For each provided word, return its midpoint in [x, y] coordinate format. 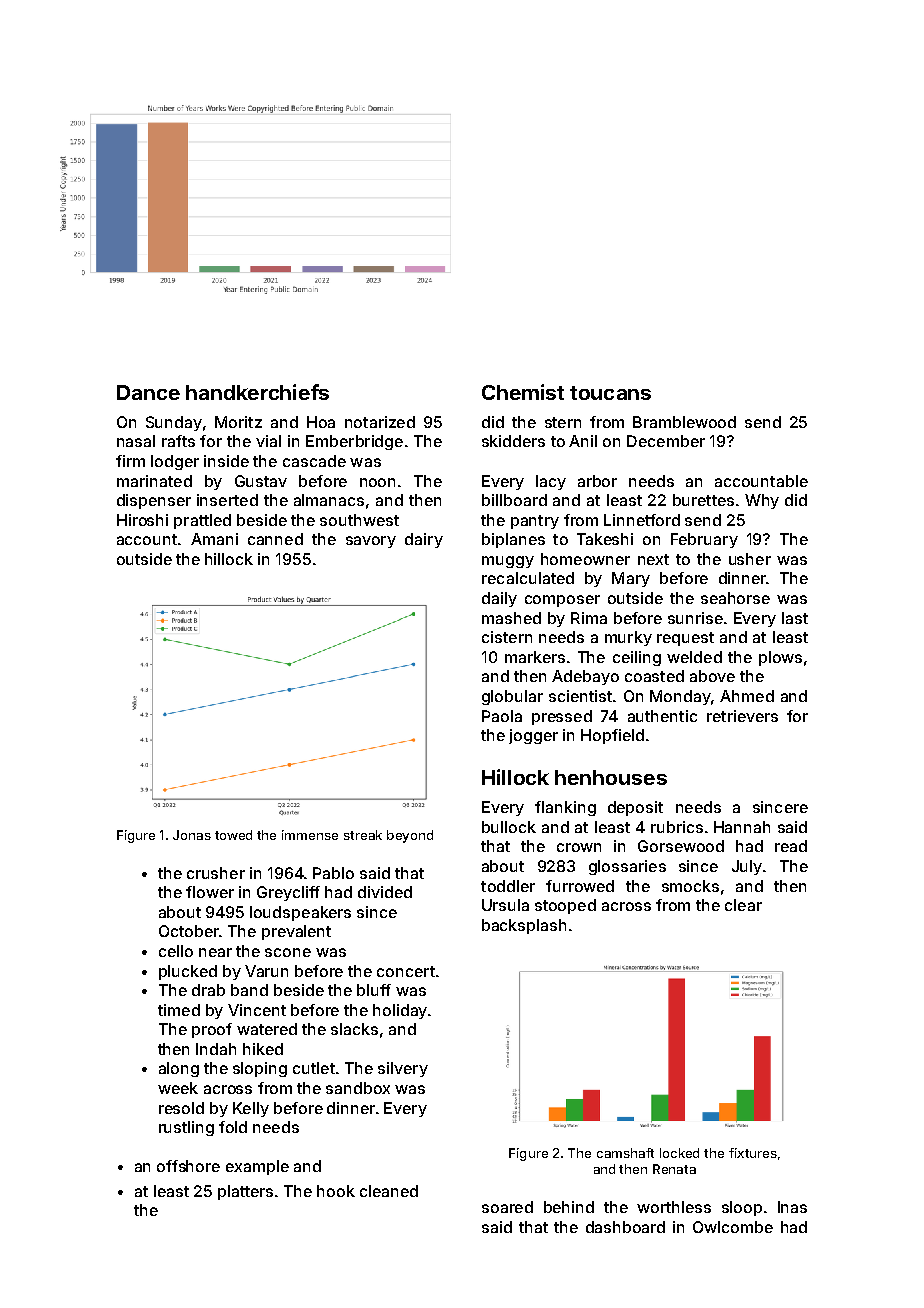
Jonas [192, 835]
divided [385, 892]
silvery [403, 1069]
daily [499, 599]
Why [762, 501]
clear [743, 905]
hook [336, 1191]
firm [130, 461]
